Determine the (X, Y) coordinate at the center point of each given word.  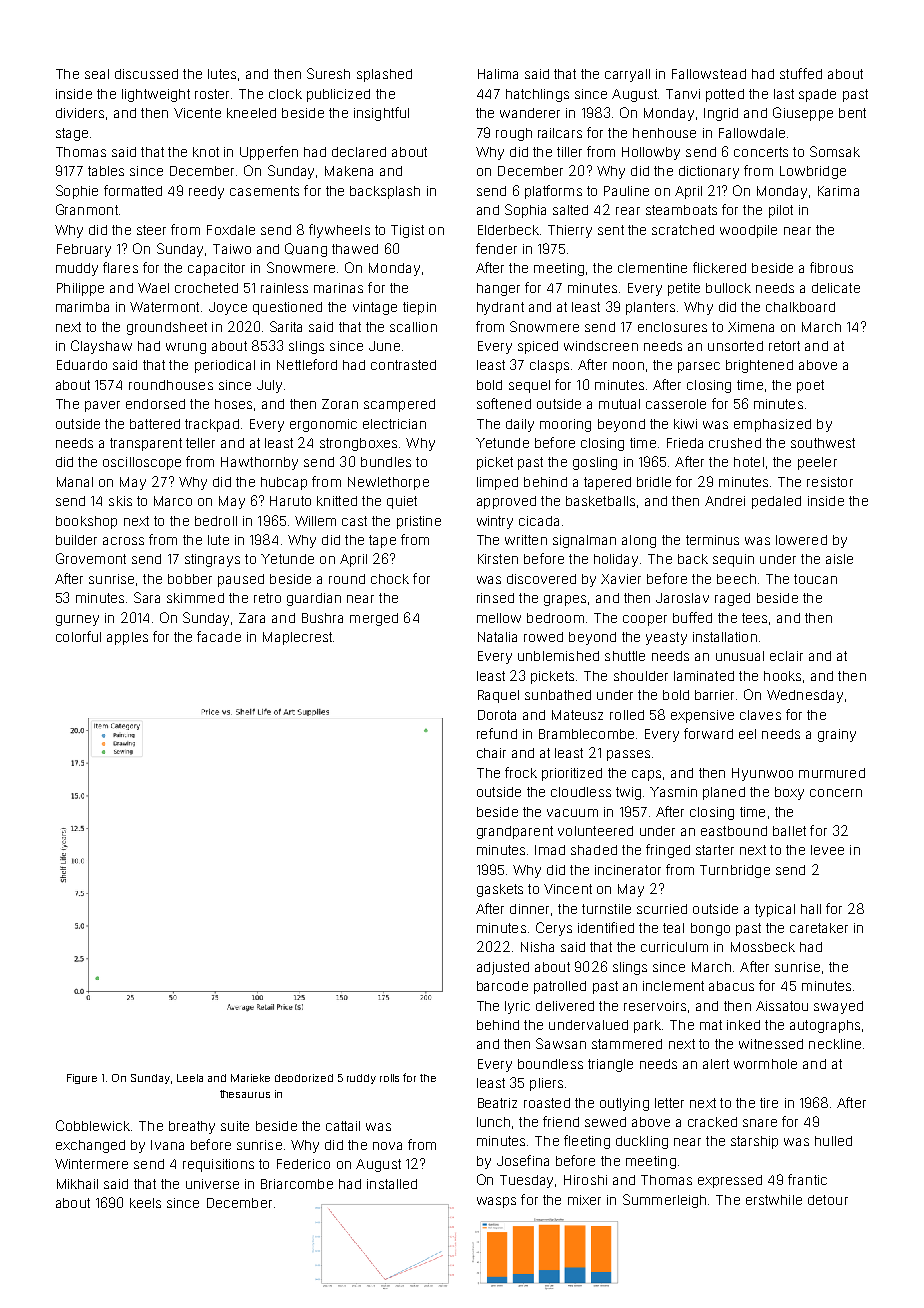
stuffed (801, 73)
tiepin (419, 308)
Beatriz (497, 1103)
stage (72, 134)
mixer (584, 1200)
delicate (836, 288)
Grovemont (91, 558)
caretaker (819, 928)
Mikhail (77, 1184)
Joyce (228, 308)
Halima (498, 74)
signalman (584, 541)
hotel (749, 462)
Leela (190, 1078)
